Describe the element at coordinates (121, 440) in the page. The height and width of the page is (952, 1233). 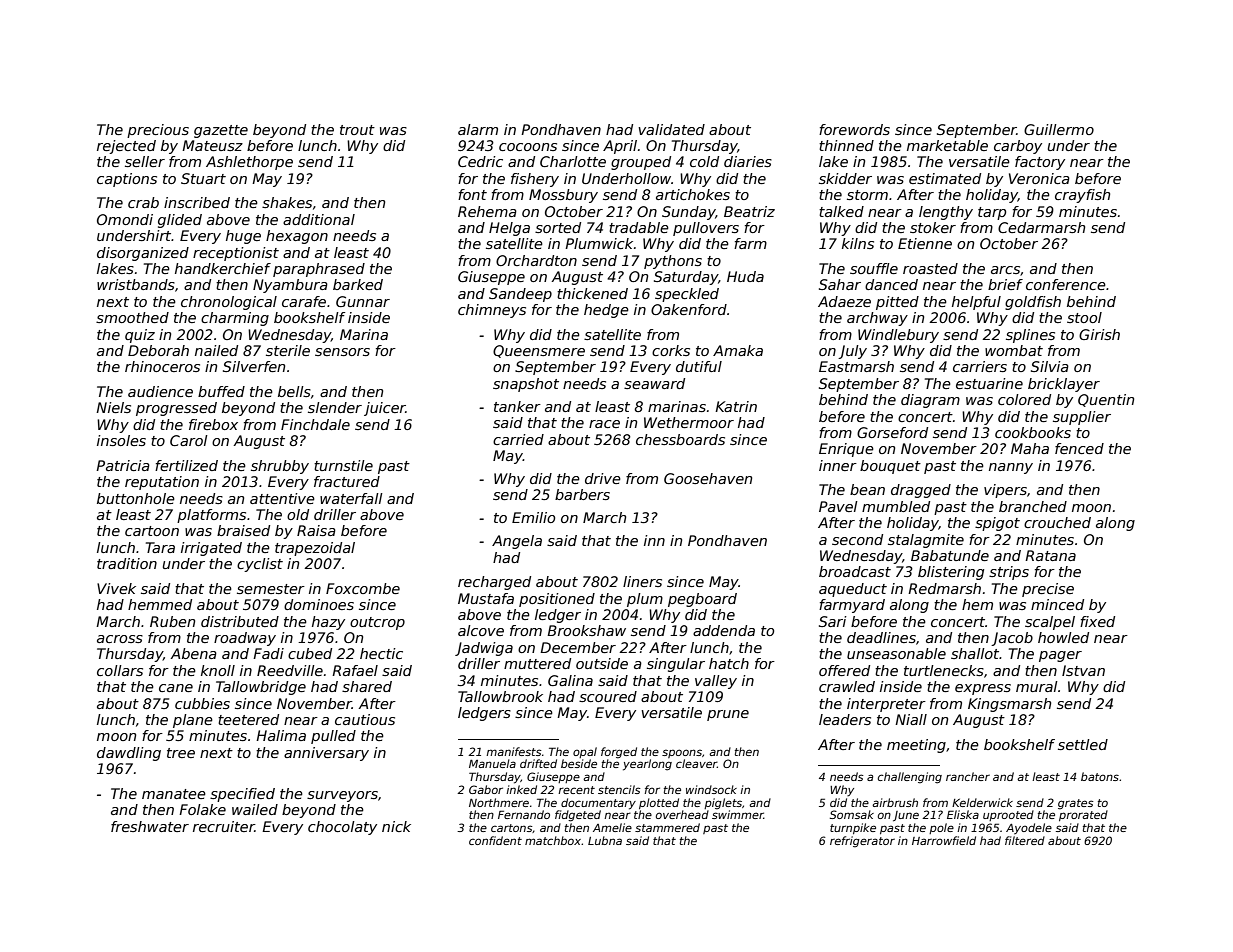
I see `insoles` at that location.
